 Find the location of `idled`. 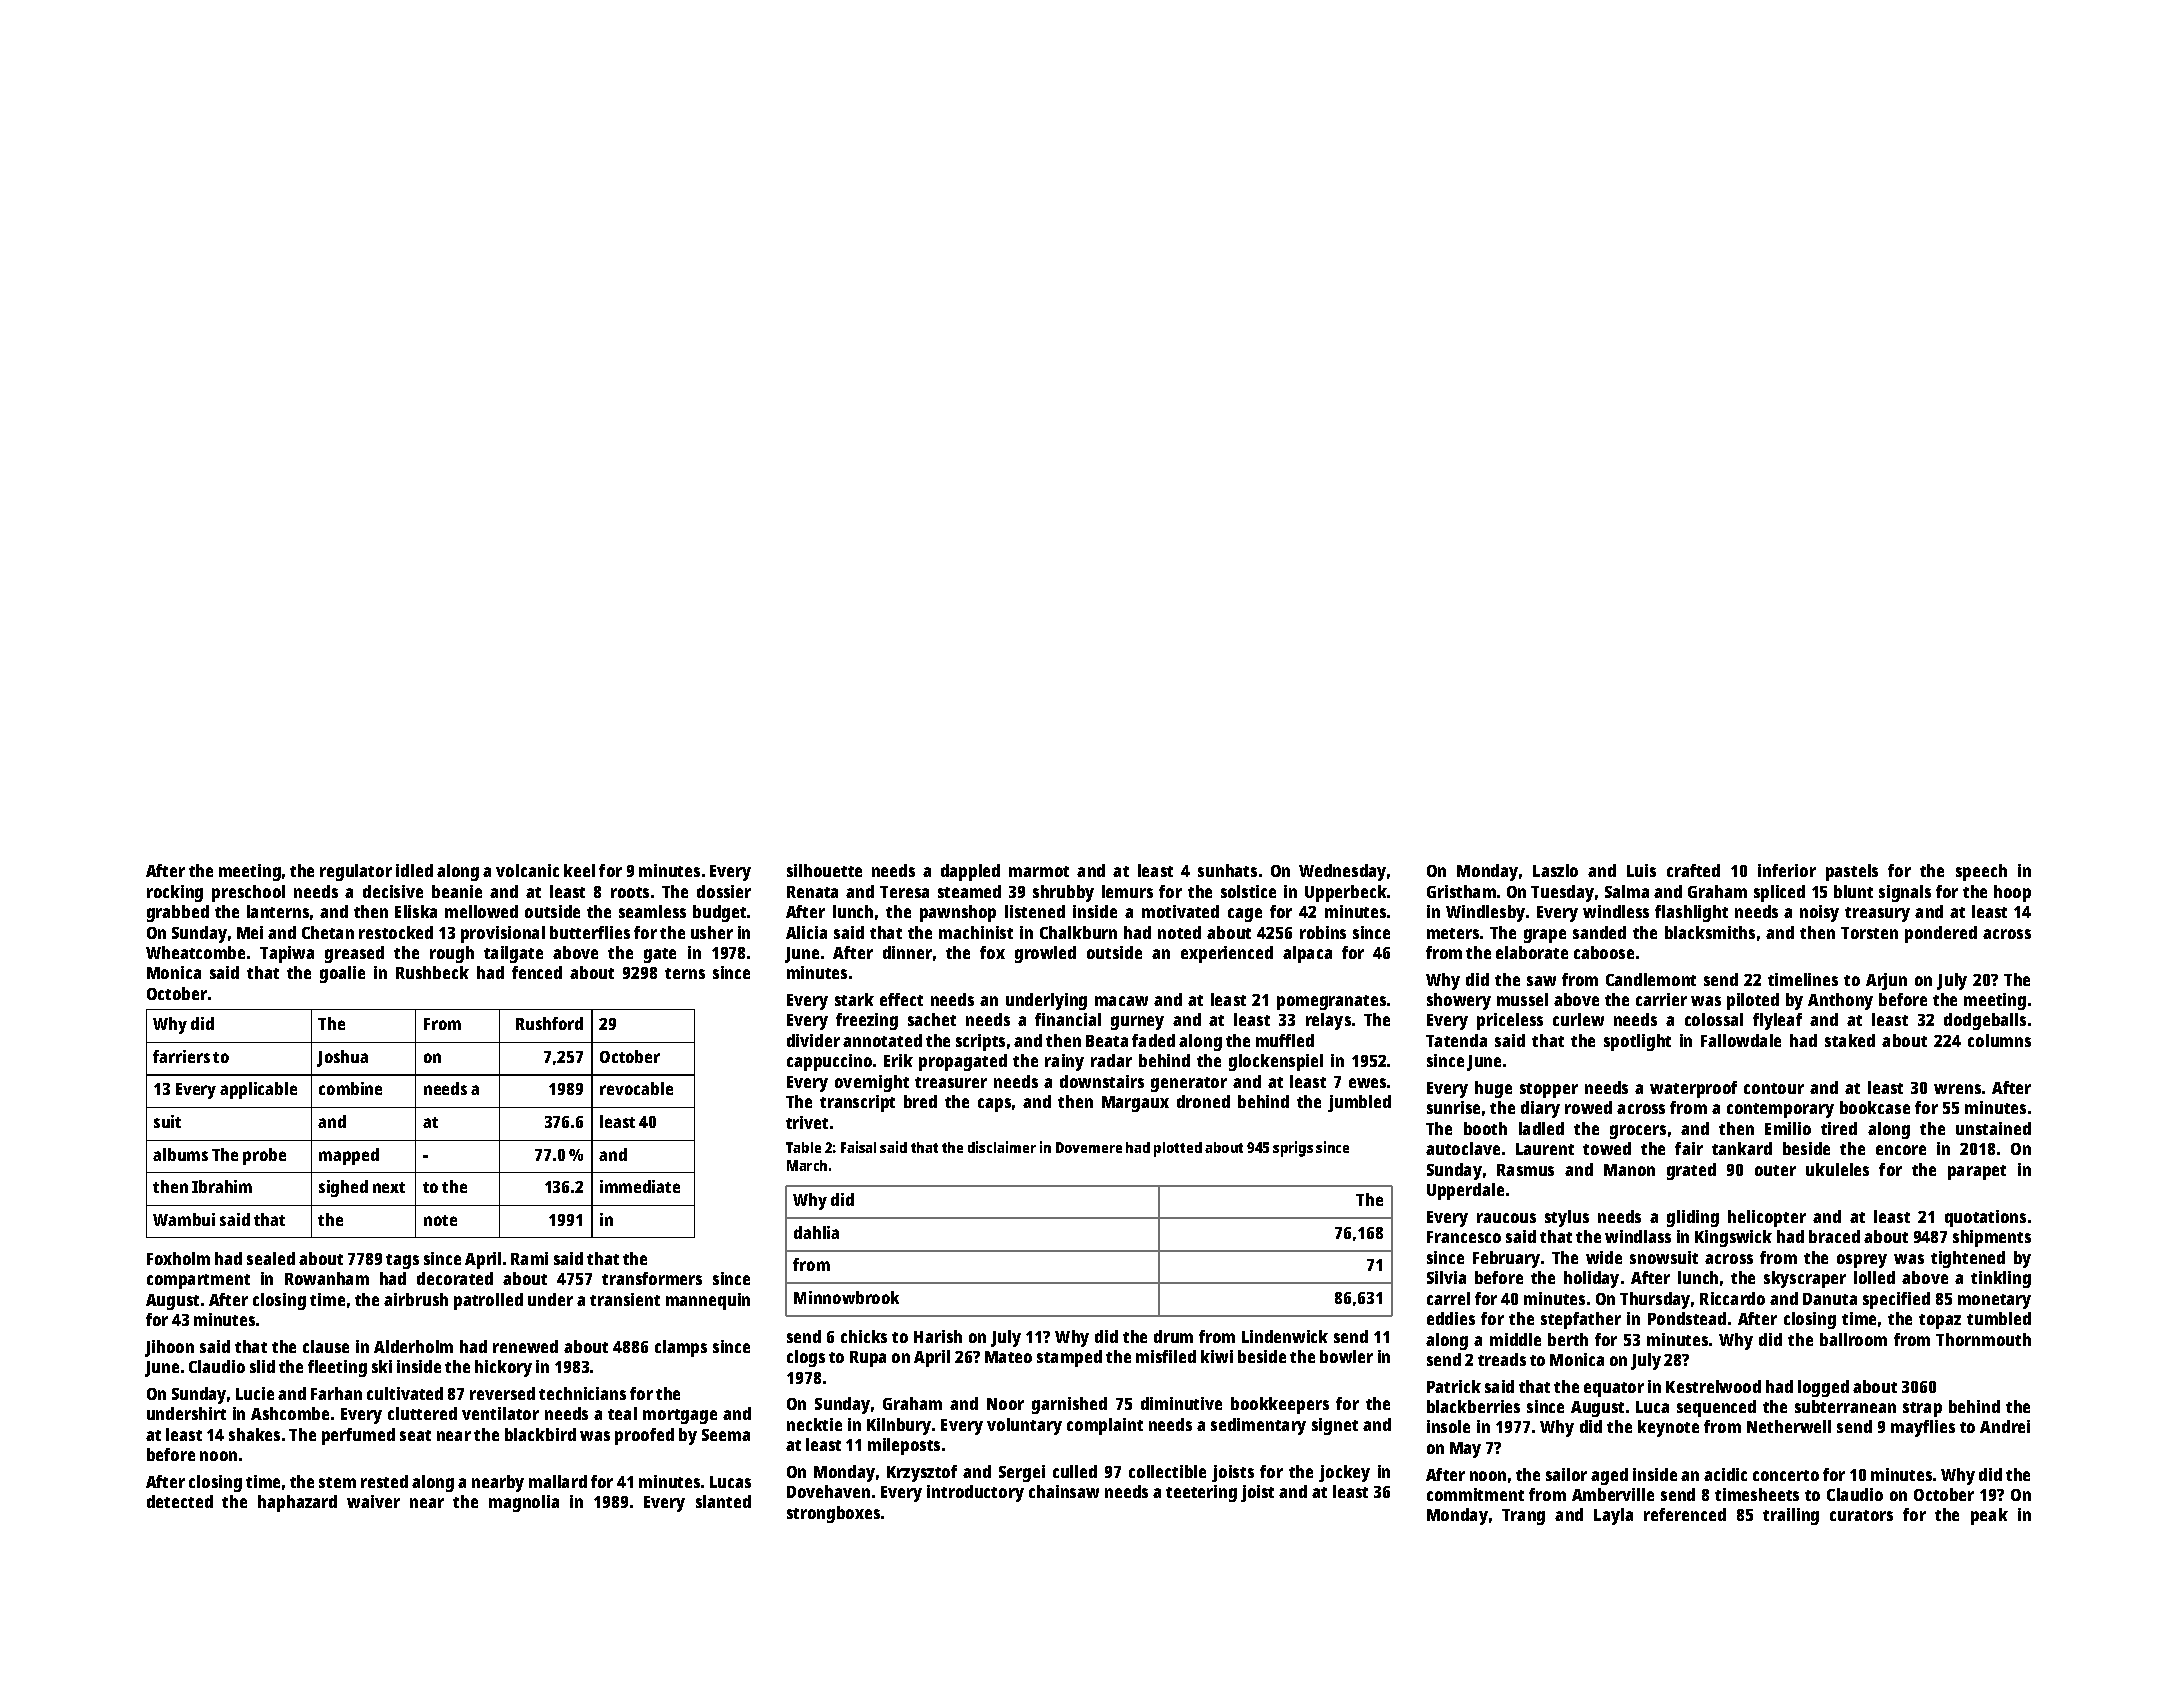

idled is located at coordinates (414, 870).
